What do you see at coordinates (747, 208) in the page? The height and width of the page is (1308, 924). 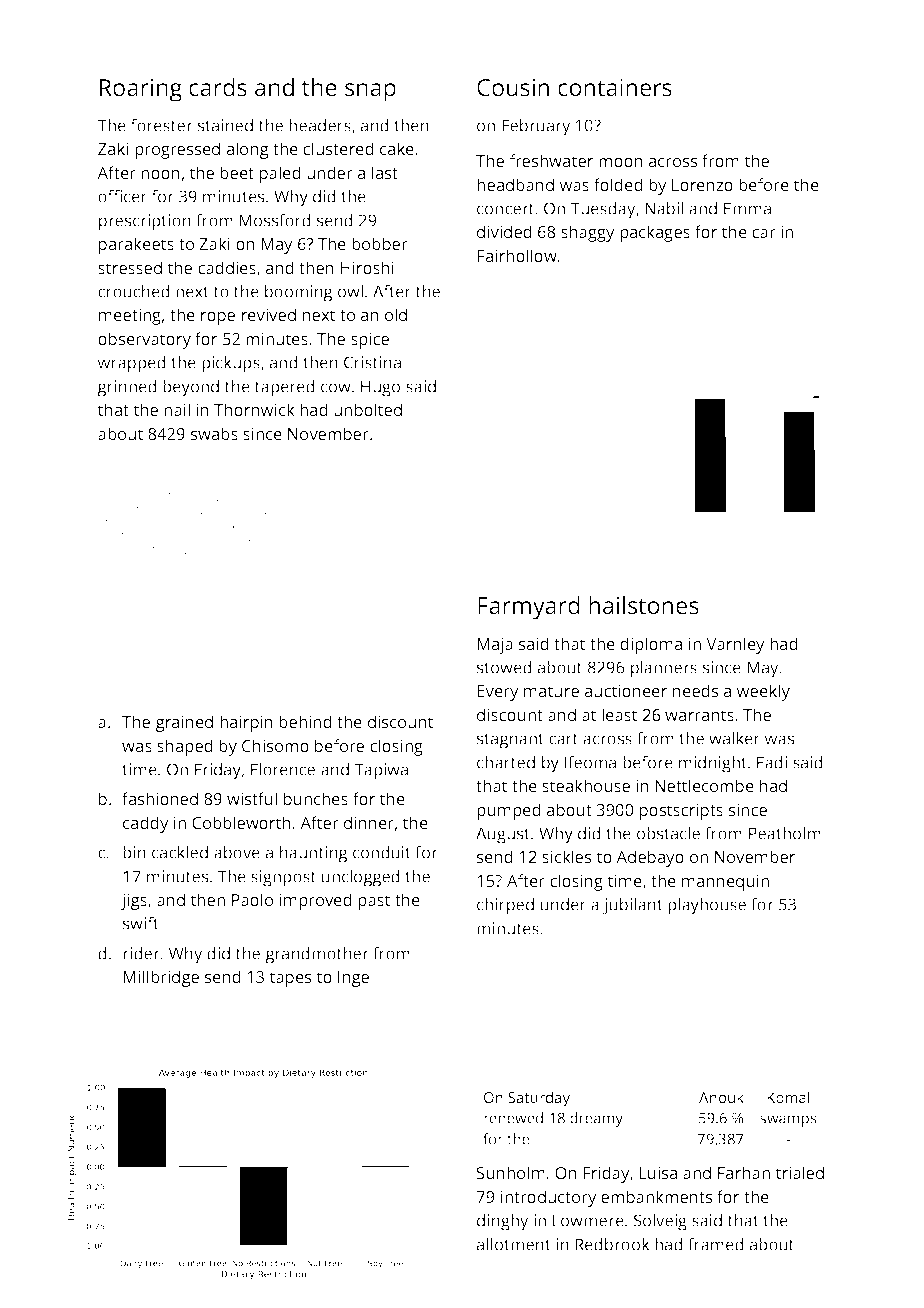 I see `Emma` at bounding box center [747, 208].
